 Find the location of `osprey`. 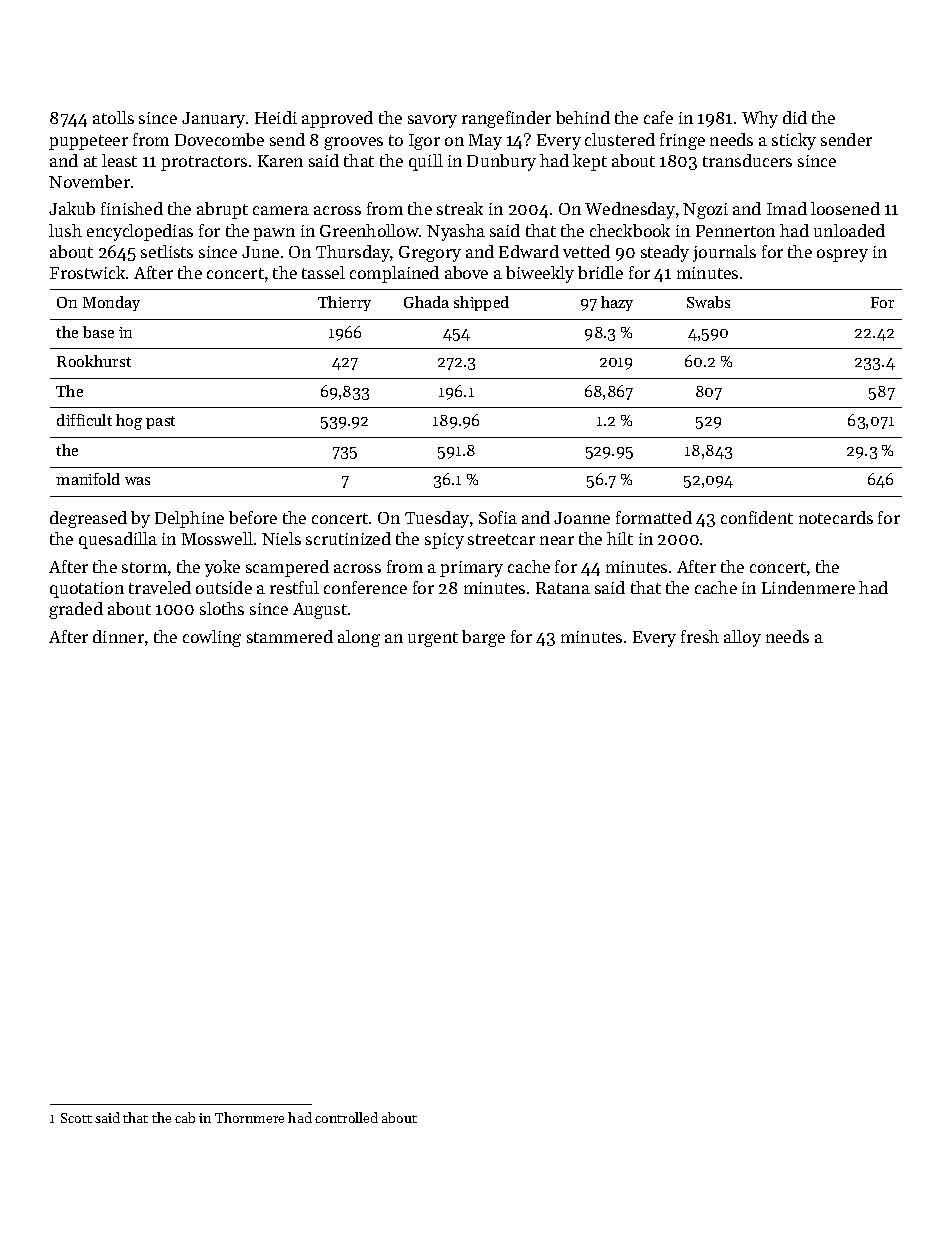

osprey is located at coordinates (842, 255).
